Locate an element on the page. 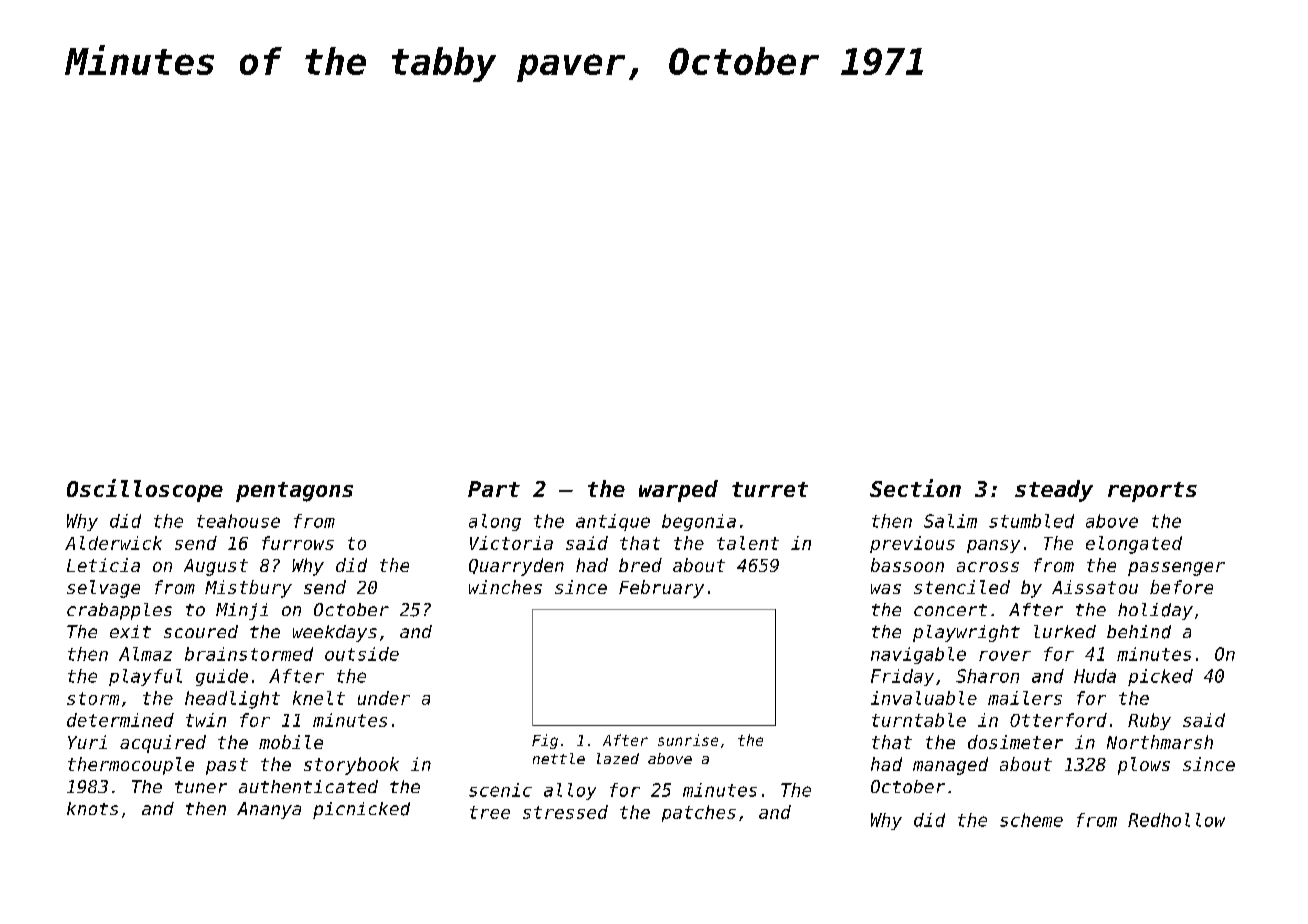 The image size is (1308, 924). along is located at coordinates (495, 522).
